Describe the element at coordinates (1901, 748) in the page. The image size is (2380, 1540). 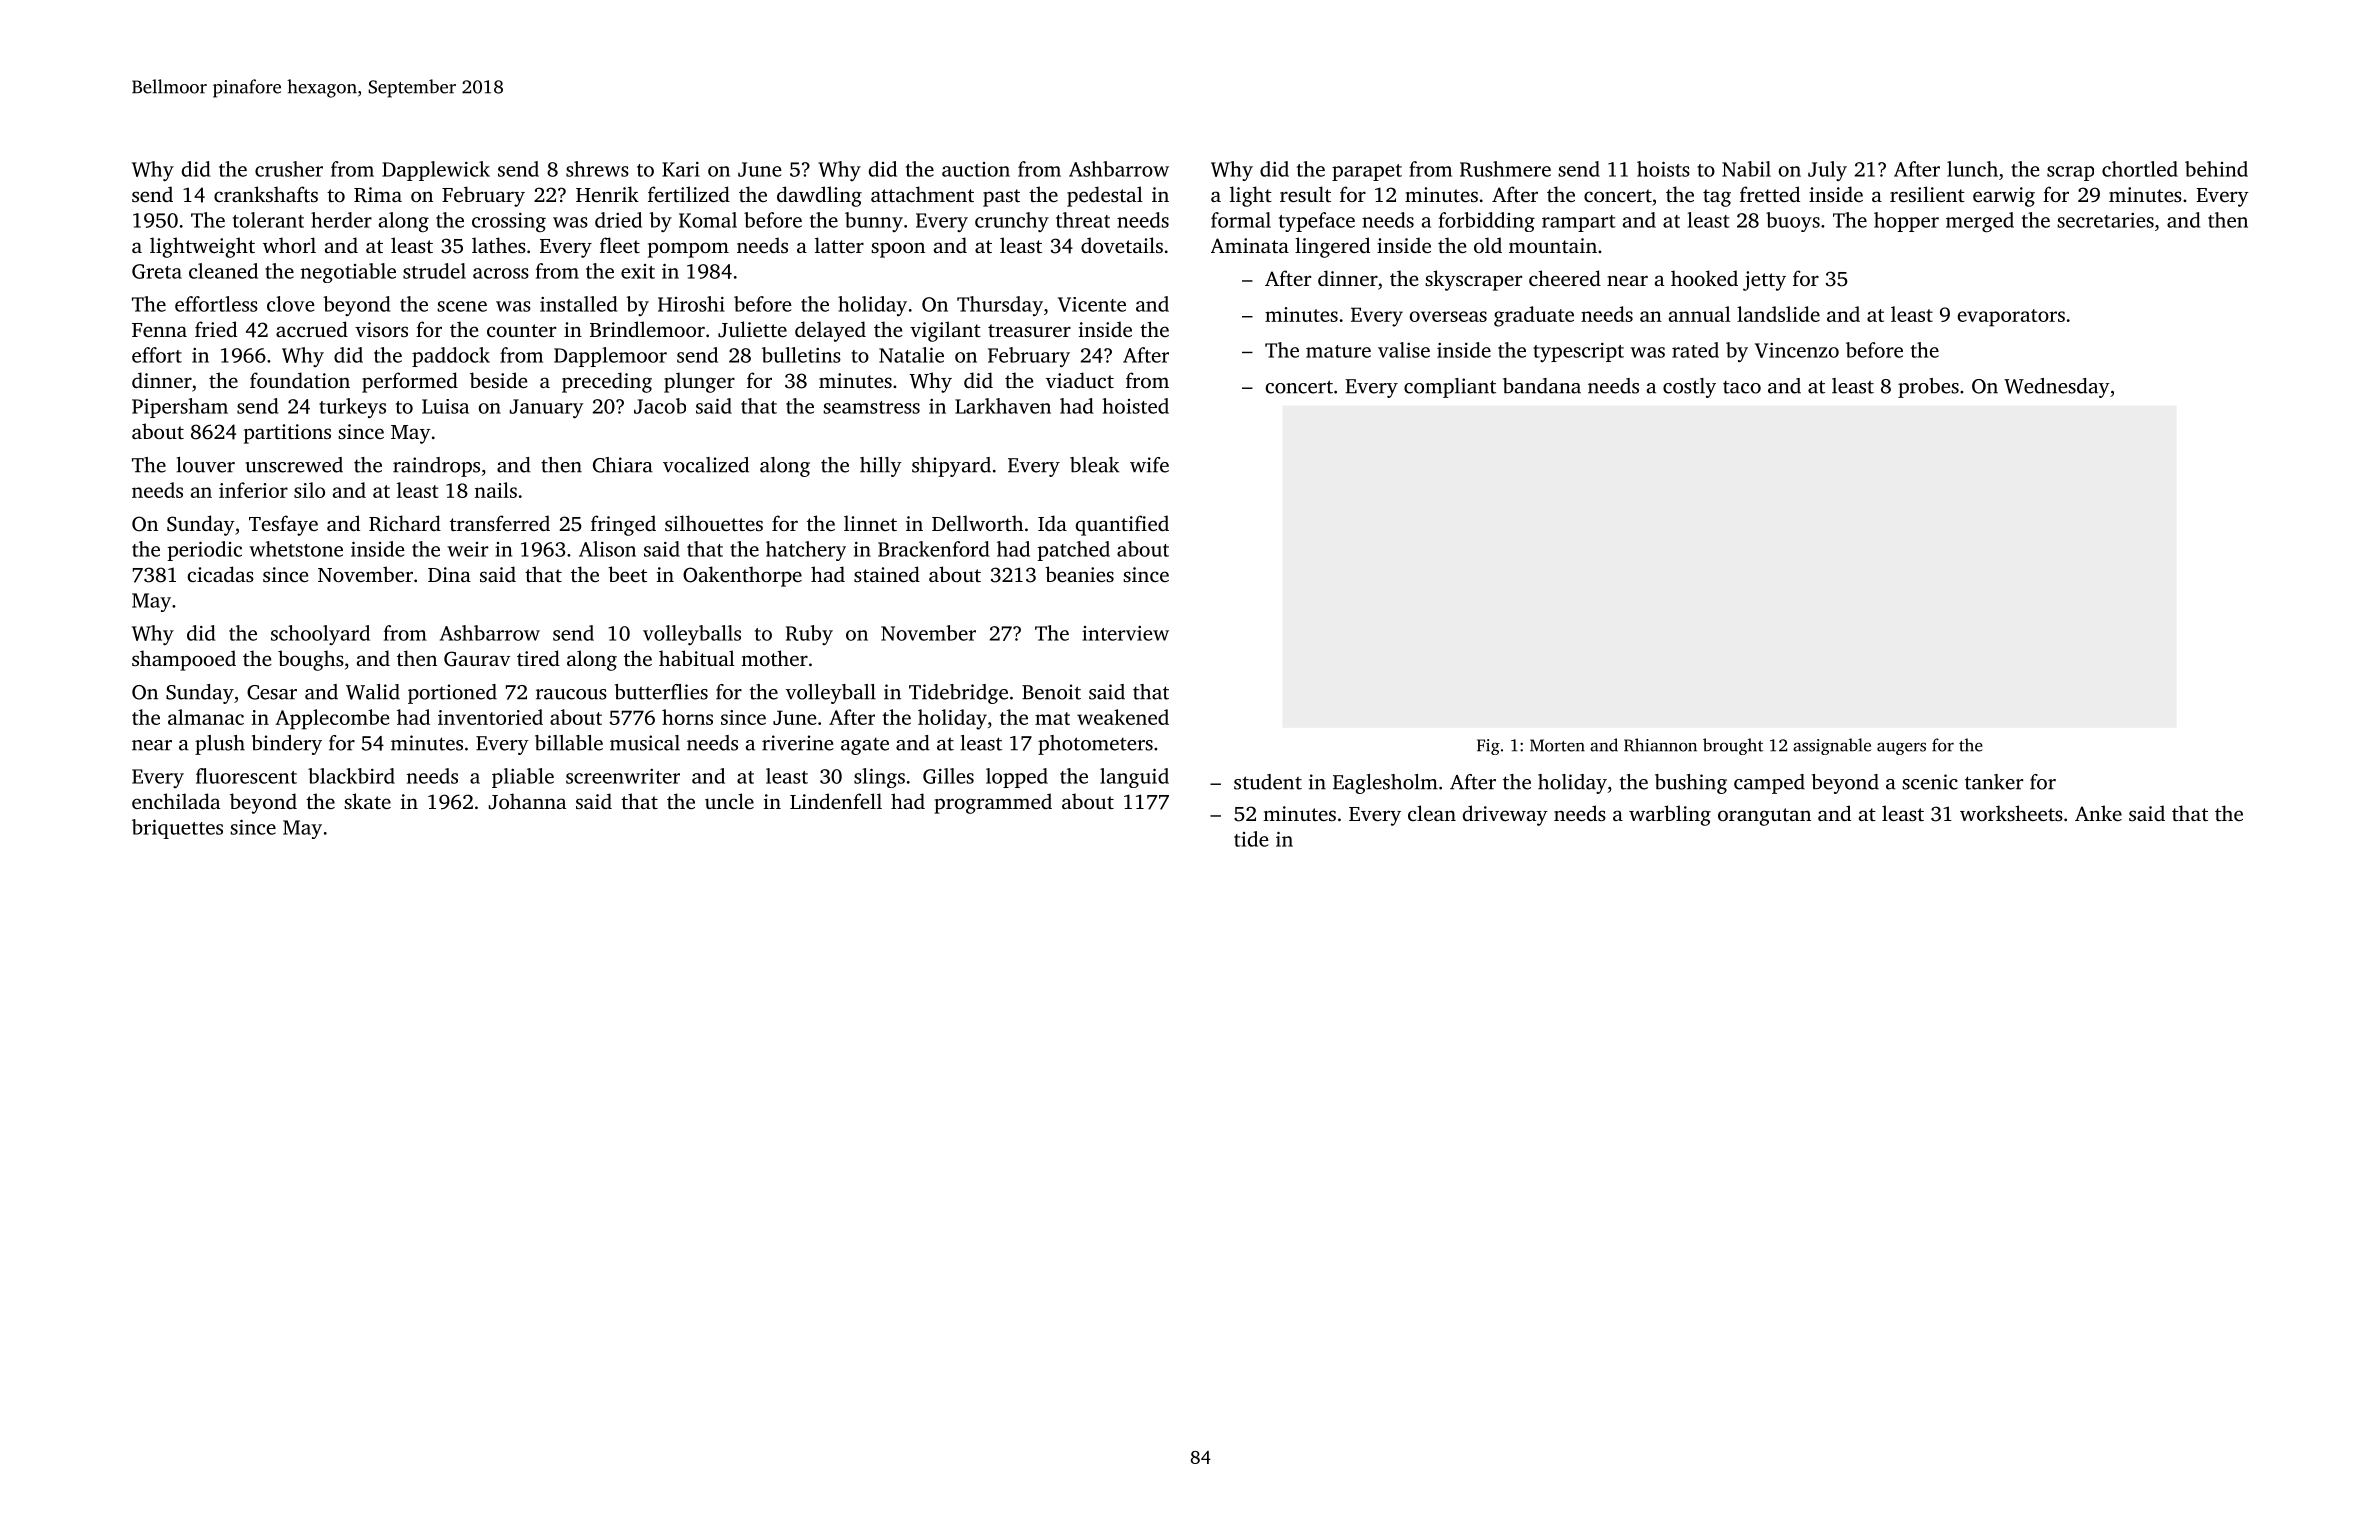
I see `augers` at that location.
